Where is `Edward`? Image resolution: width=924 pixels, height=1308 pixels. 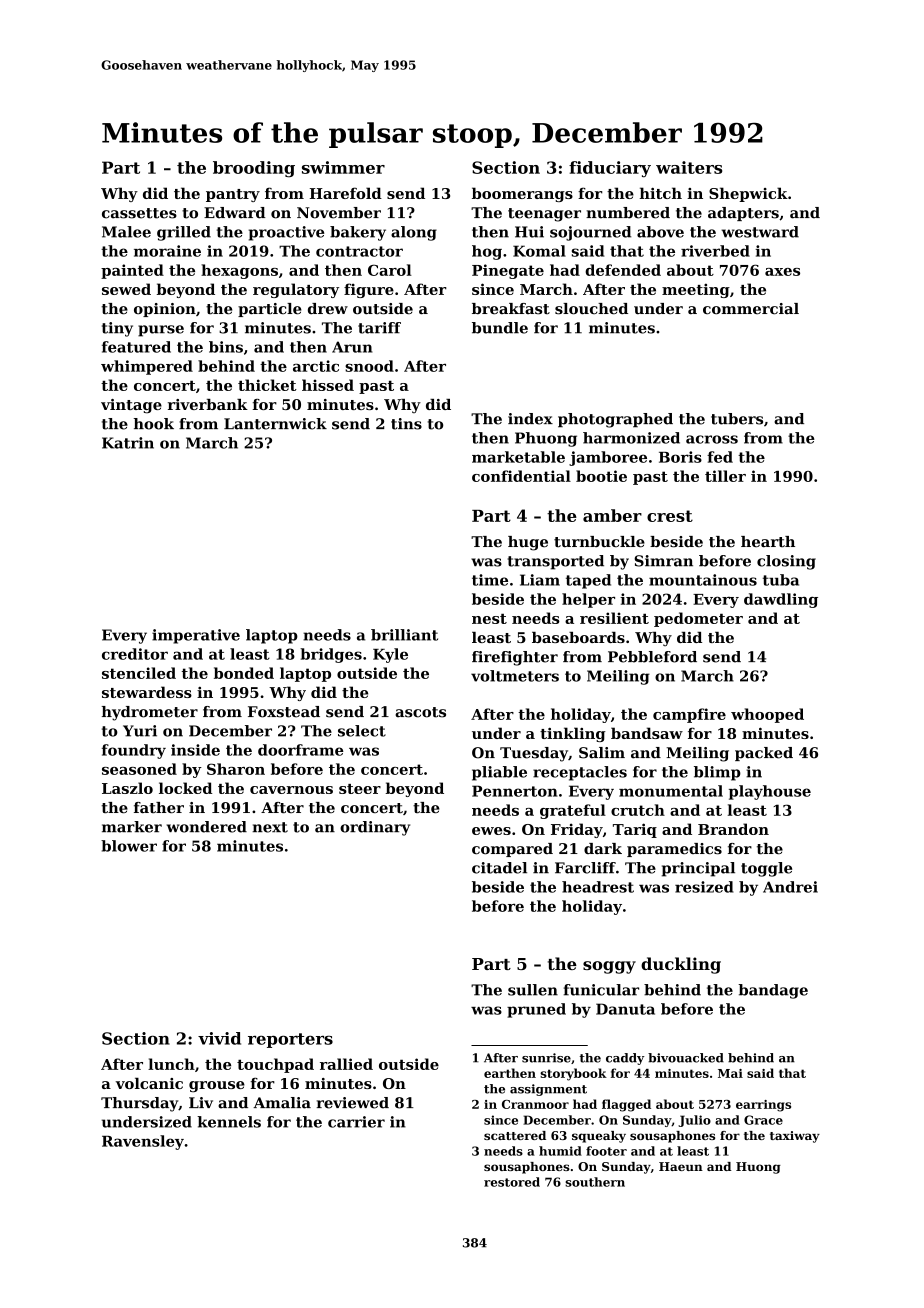
Edward is located at coordinates (235, 213).
